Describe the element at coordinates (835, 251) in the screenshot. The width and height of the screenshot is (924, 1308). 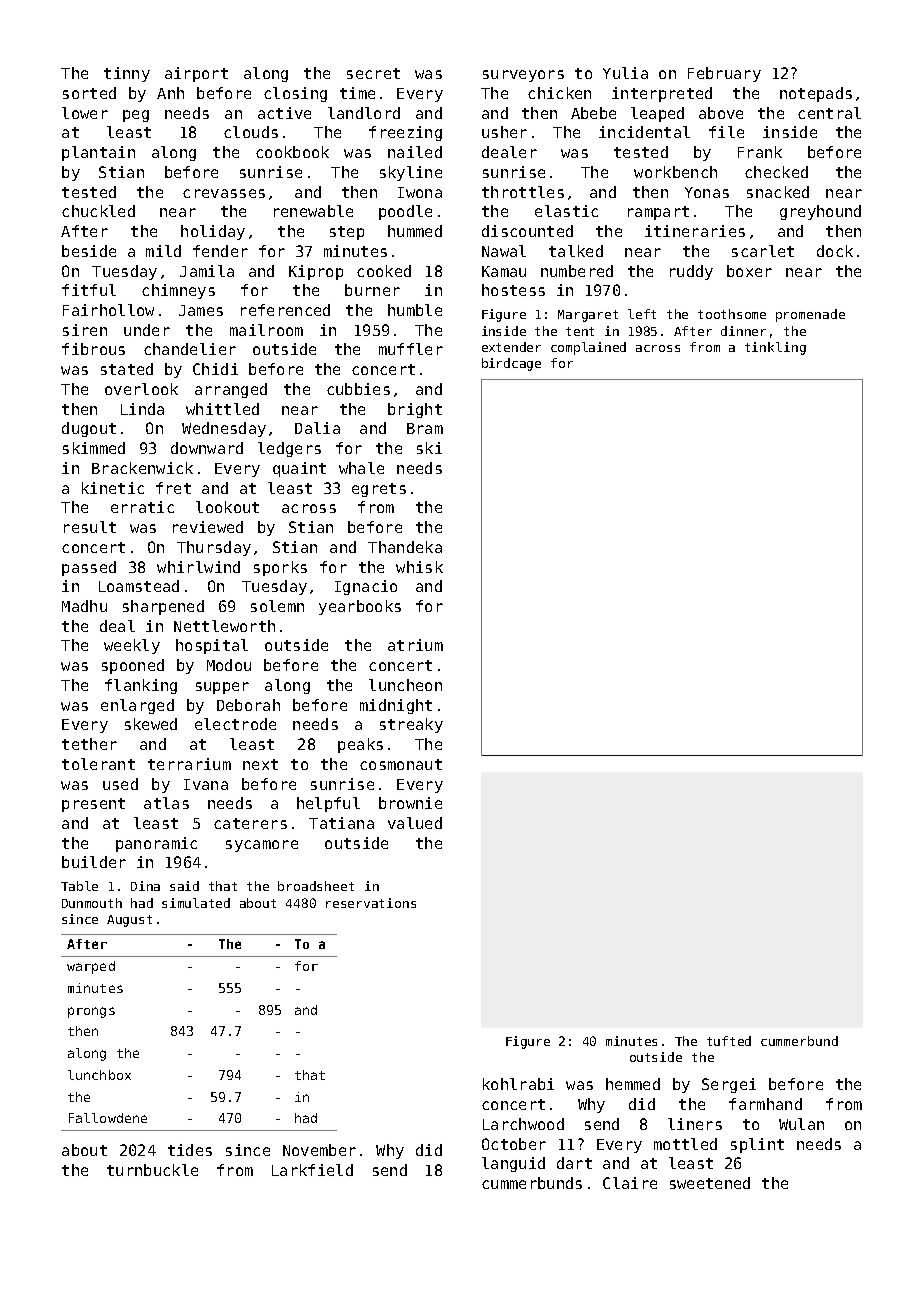
I see `dock` at that location.
